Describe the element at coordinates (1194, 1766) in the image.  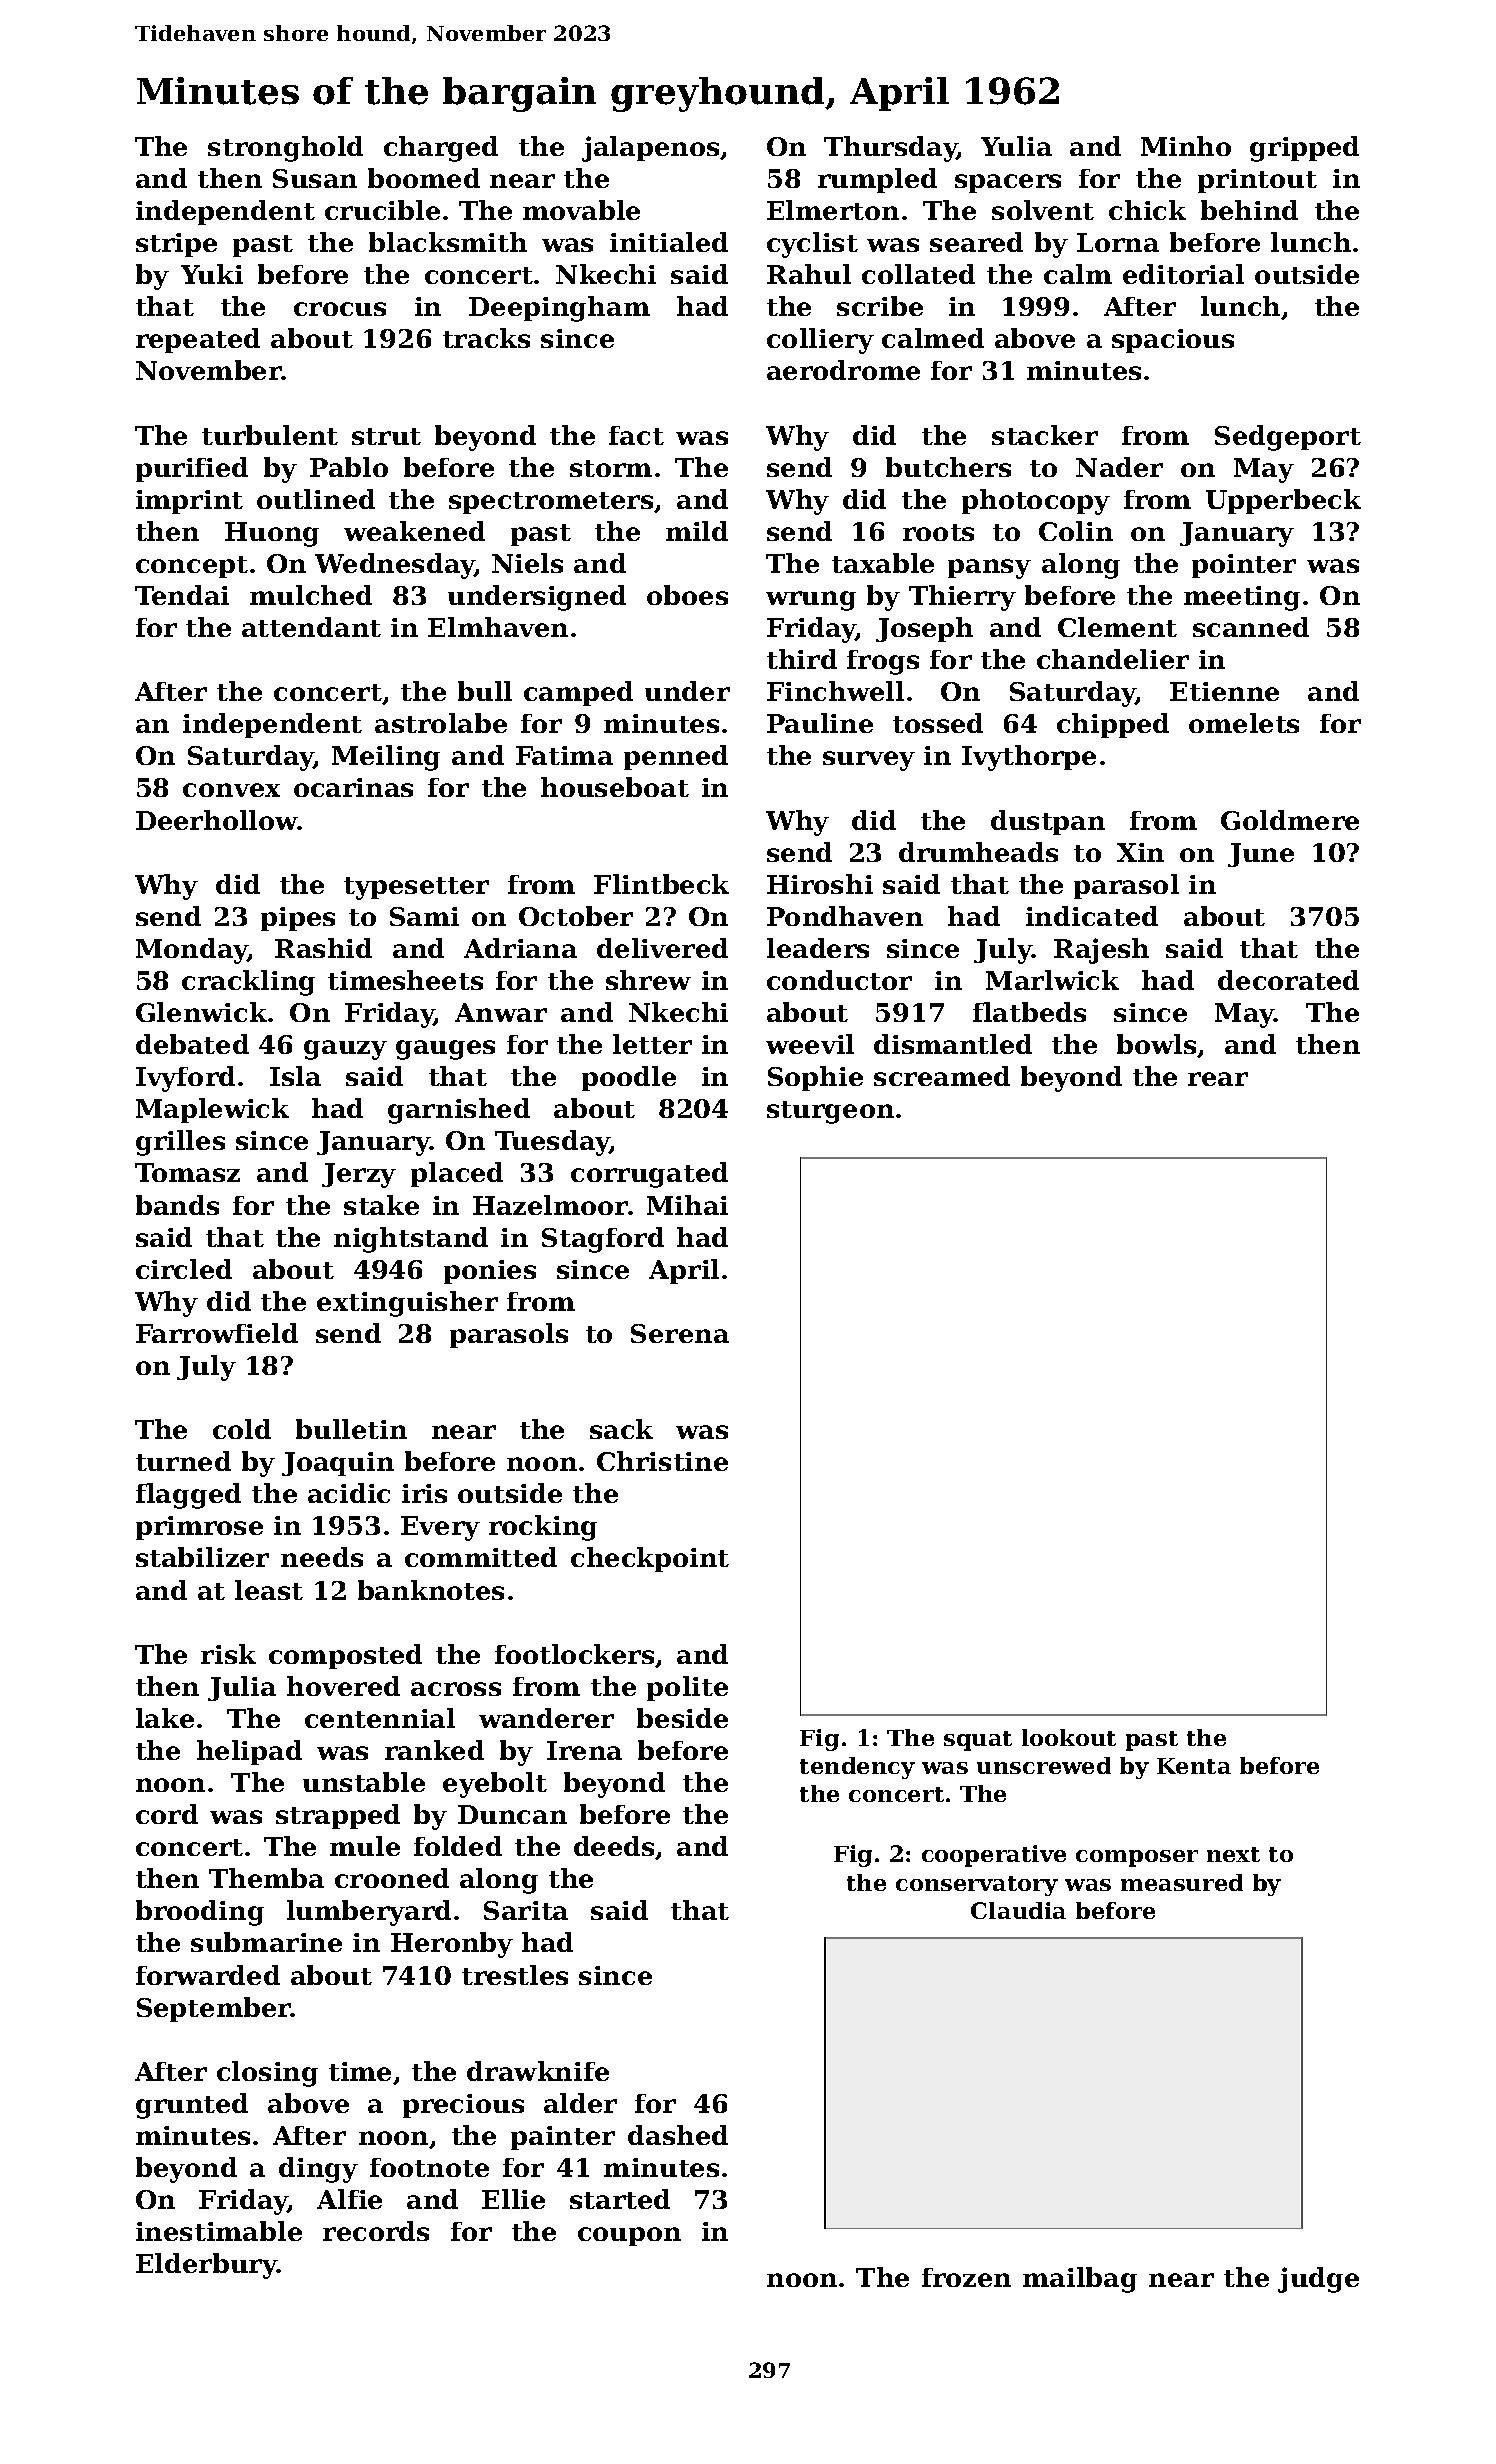
I see `Kenta` at that location.
